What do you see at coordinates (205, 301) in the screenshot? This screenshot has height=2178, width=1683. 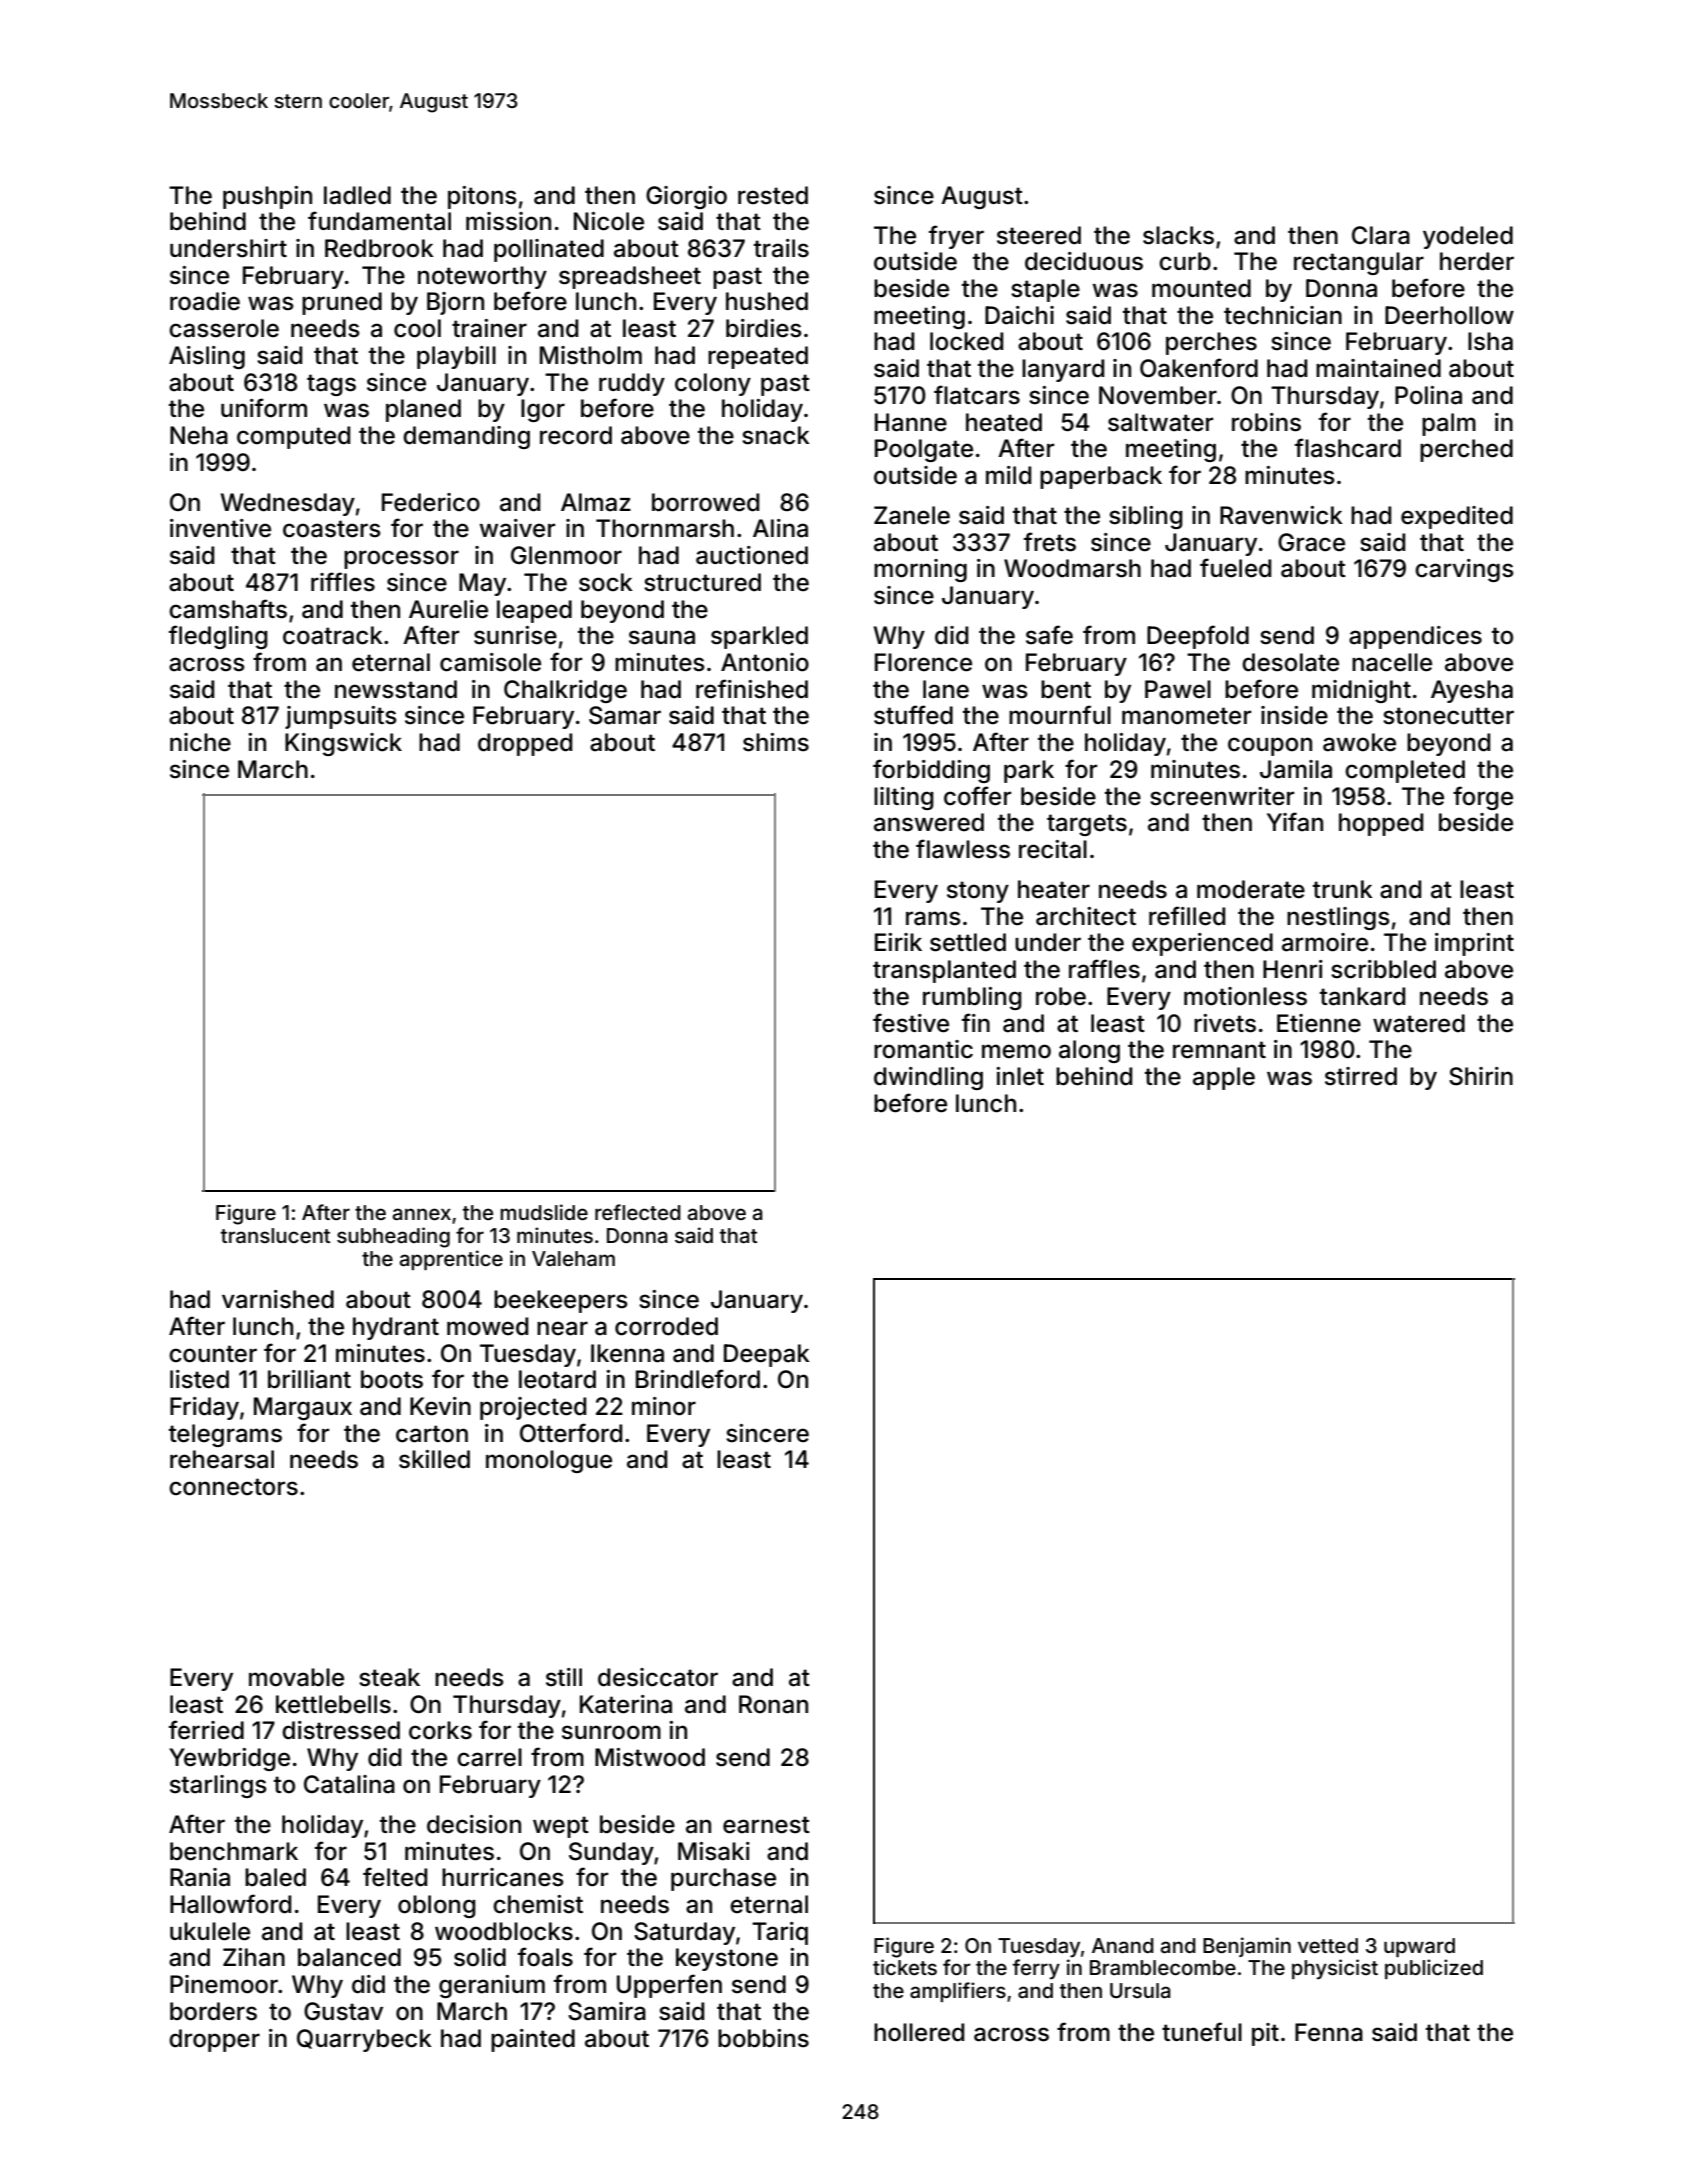 I see `roadie` at bounding box center [205, 301].
